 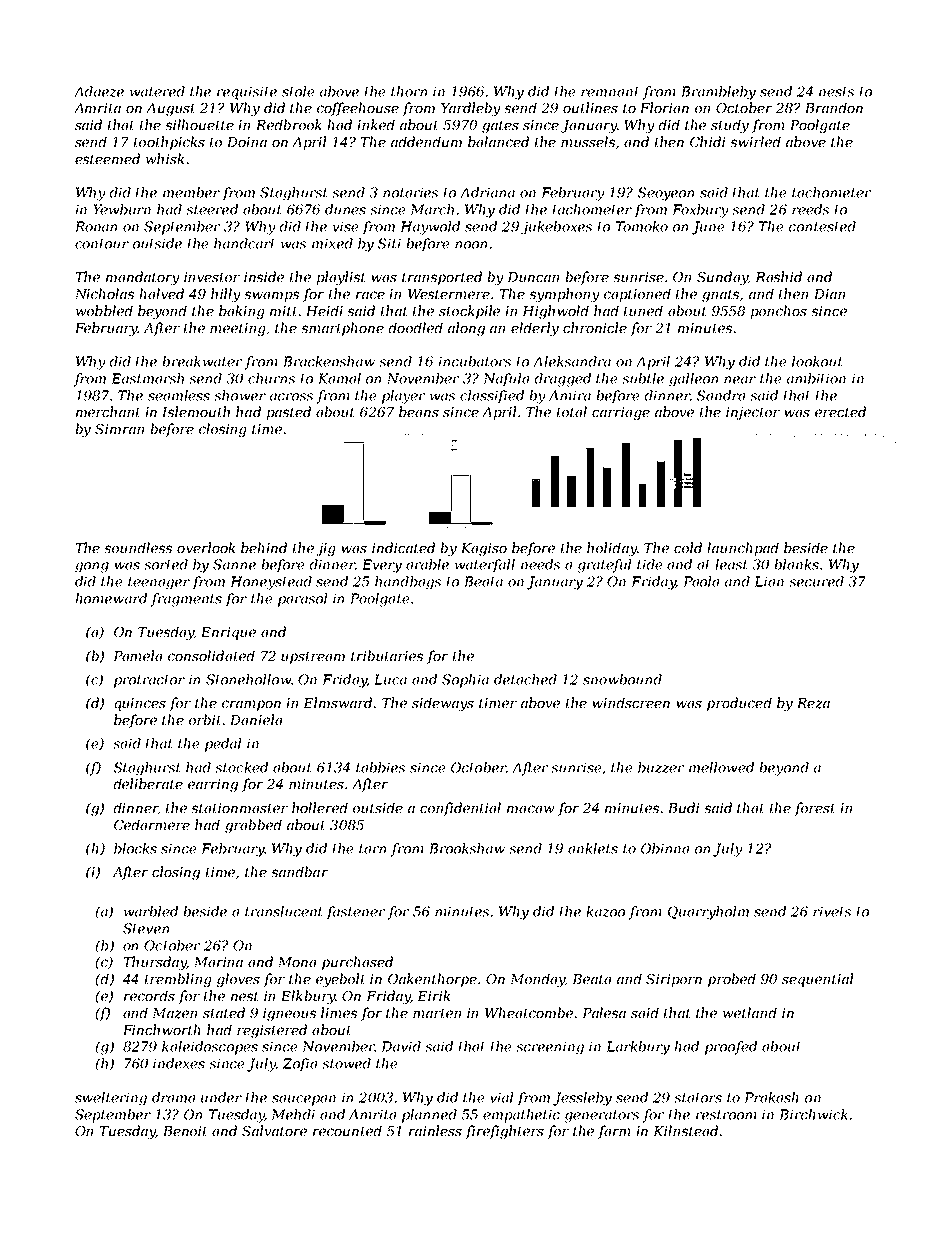 What do you see at coordinates (683, 807) in the screenshot?
I see `Budi` at bounding box center [683, 807].
